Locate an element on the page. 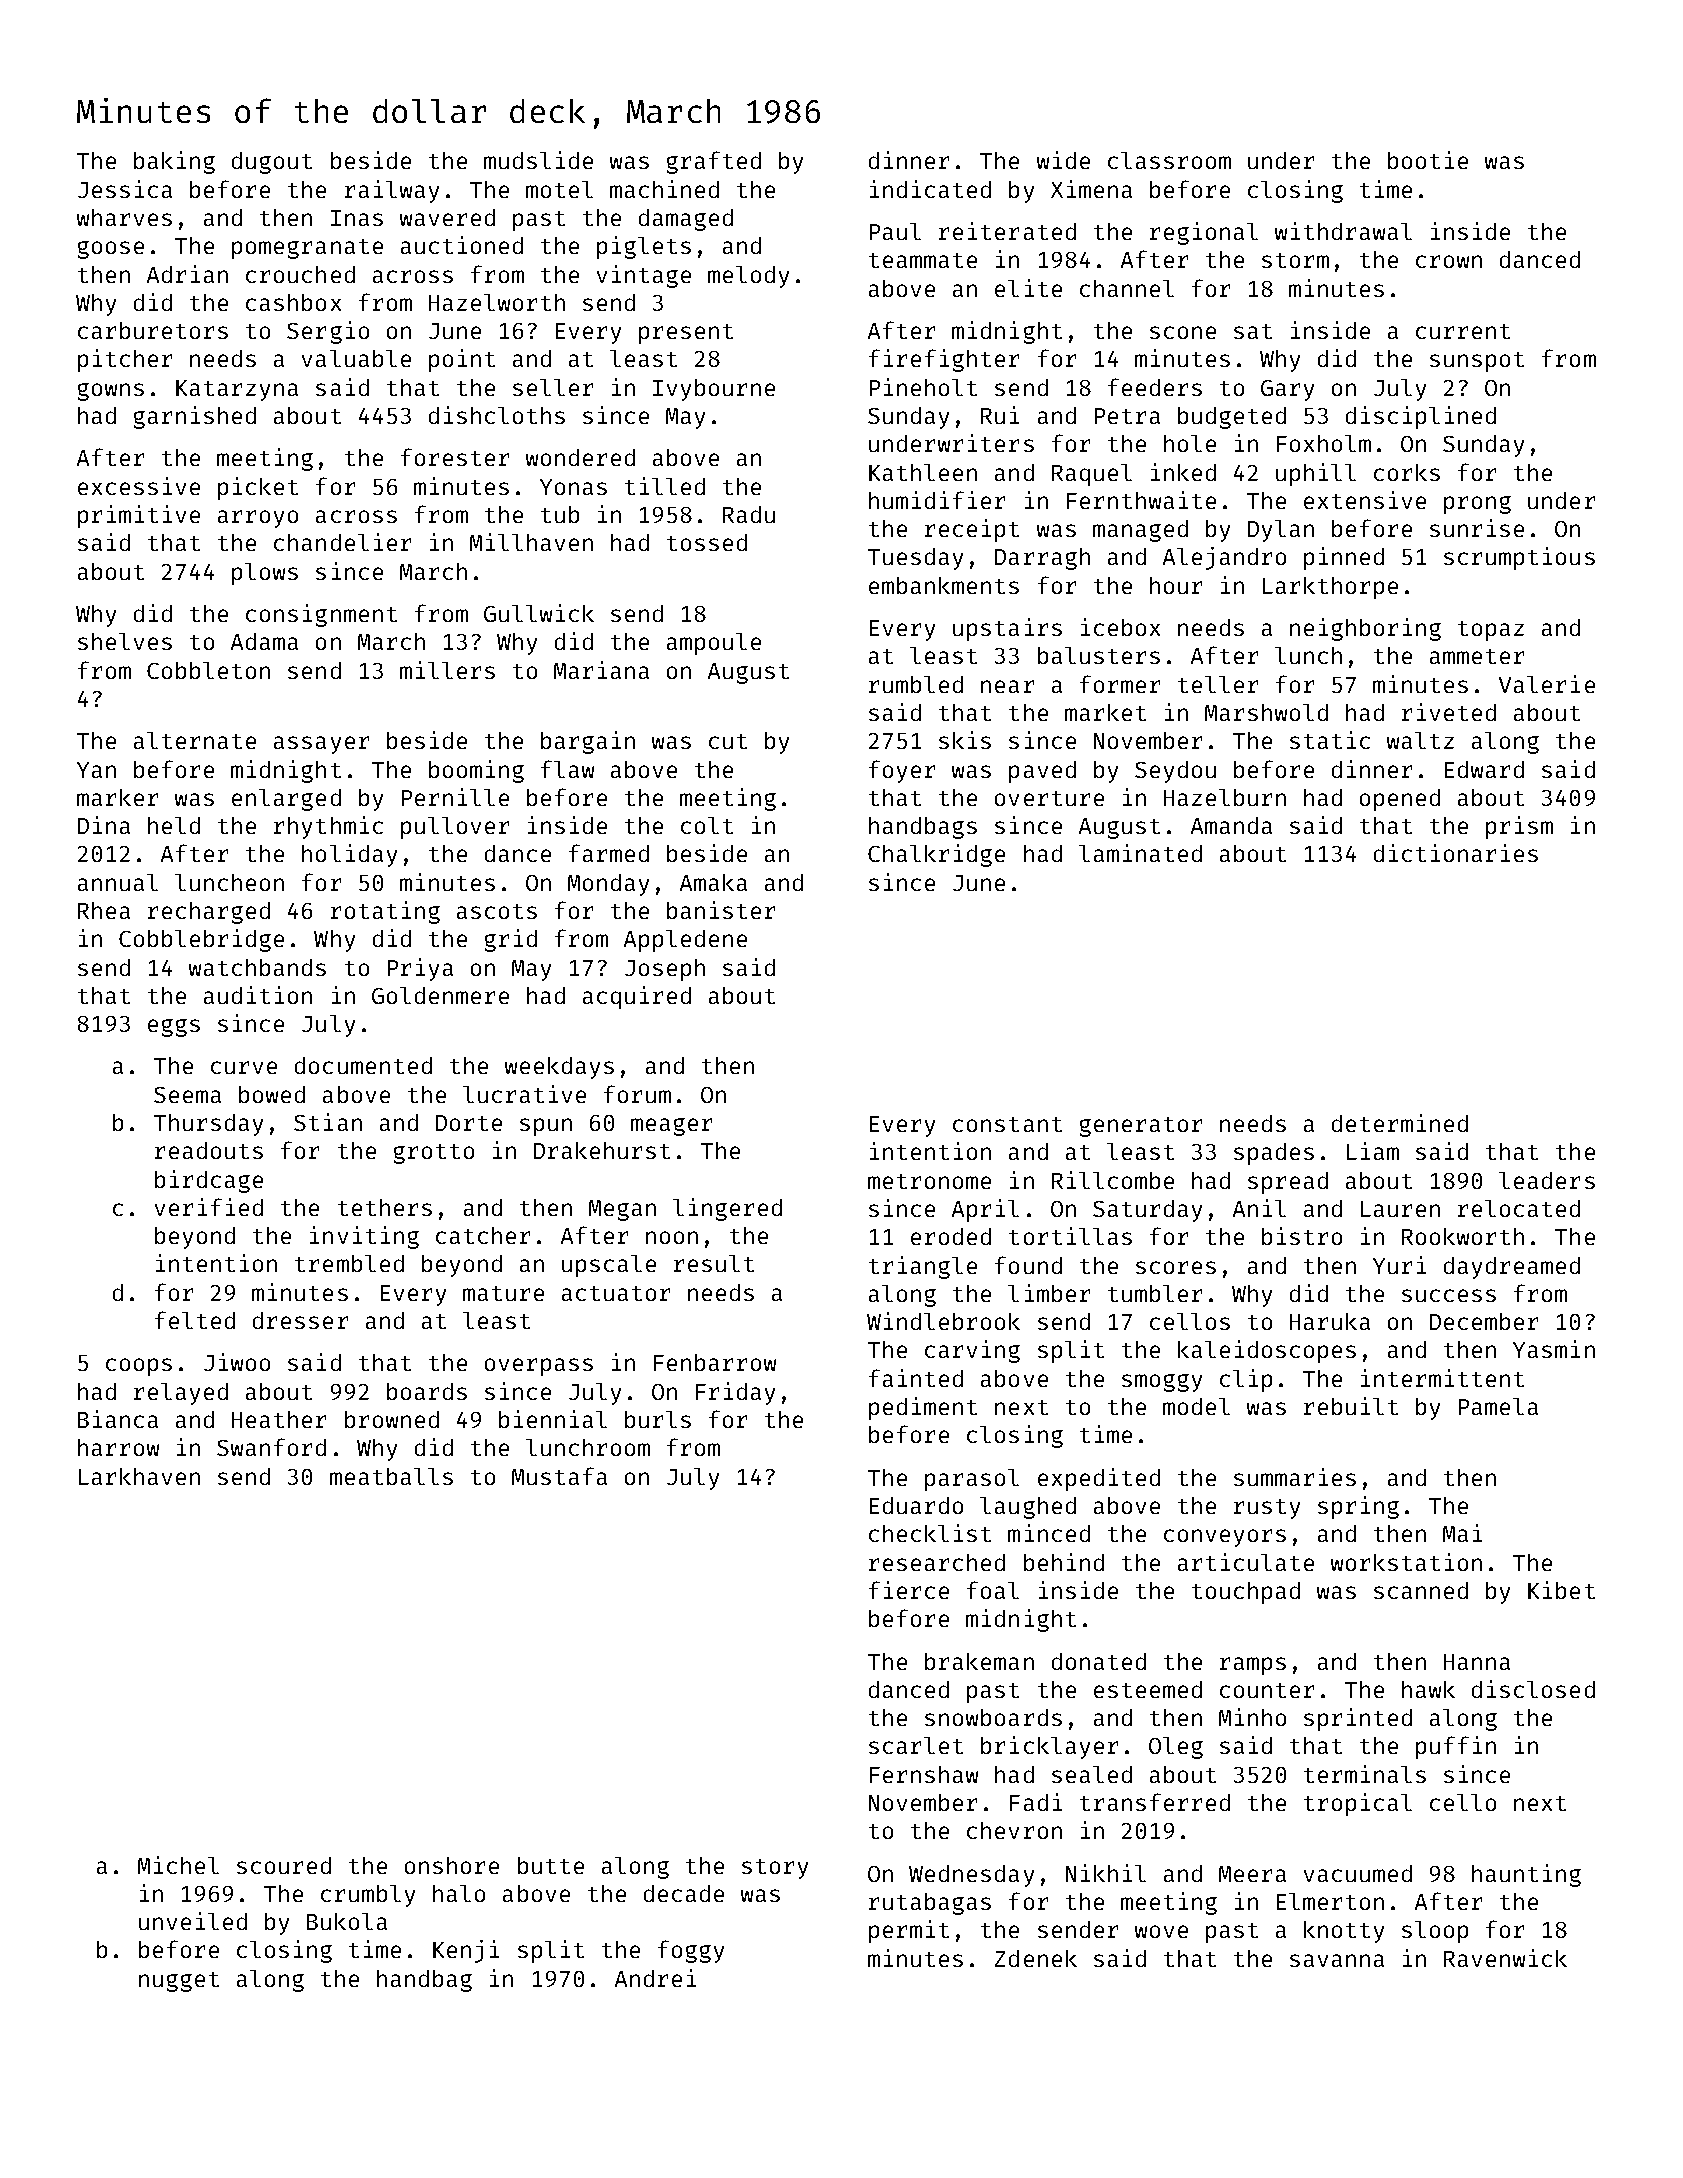  goose is located at coordinates (111, 250).
